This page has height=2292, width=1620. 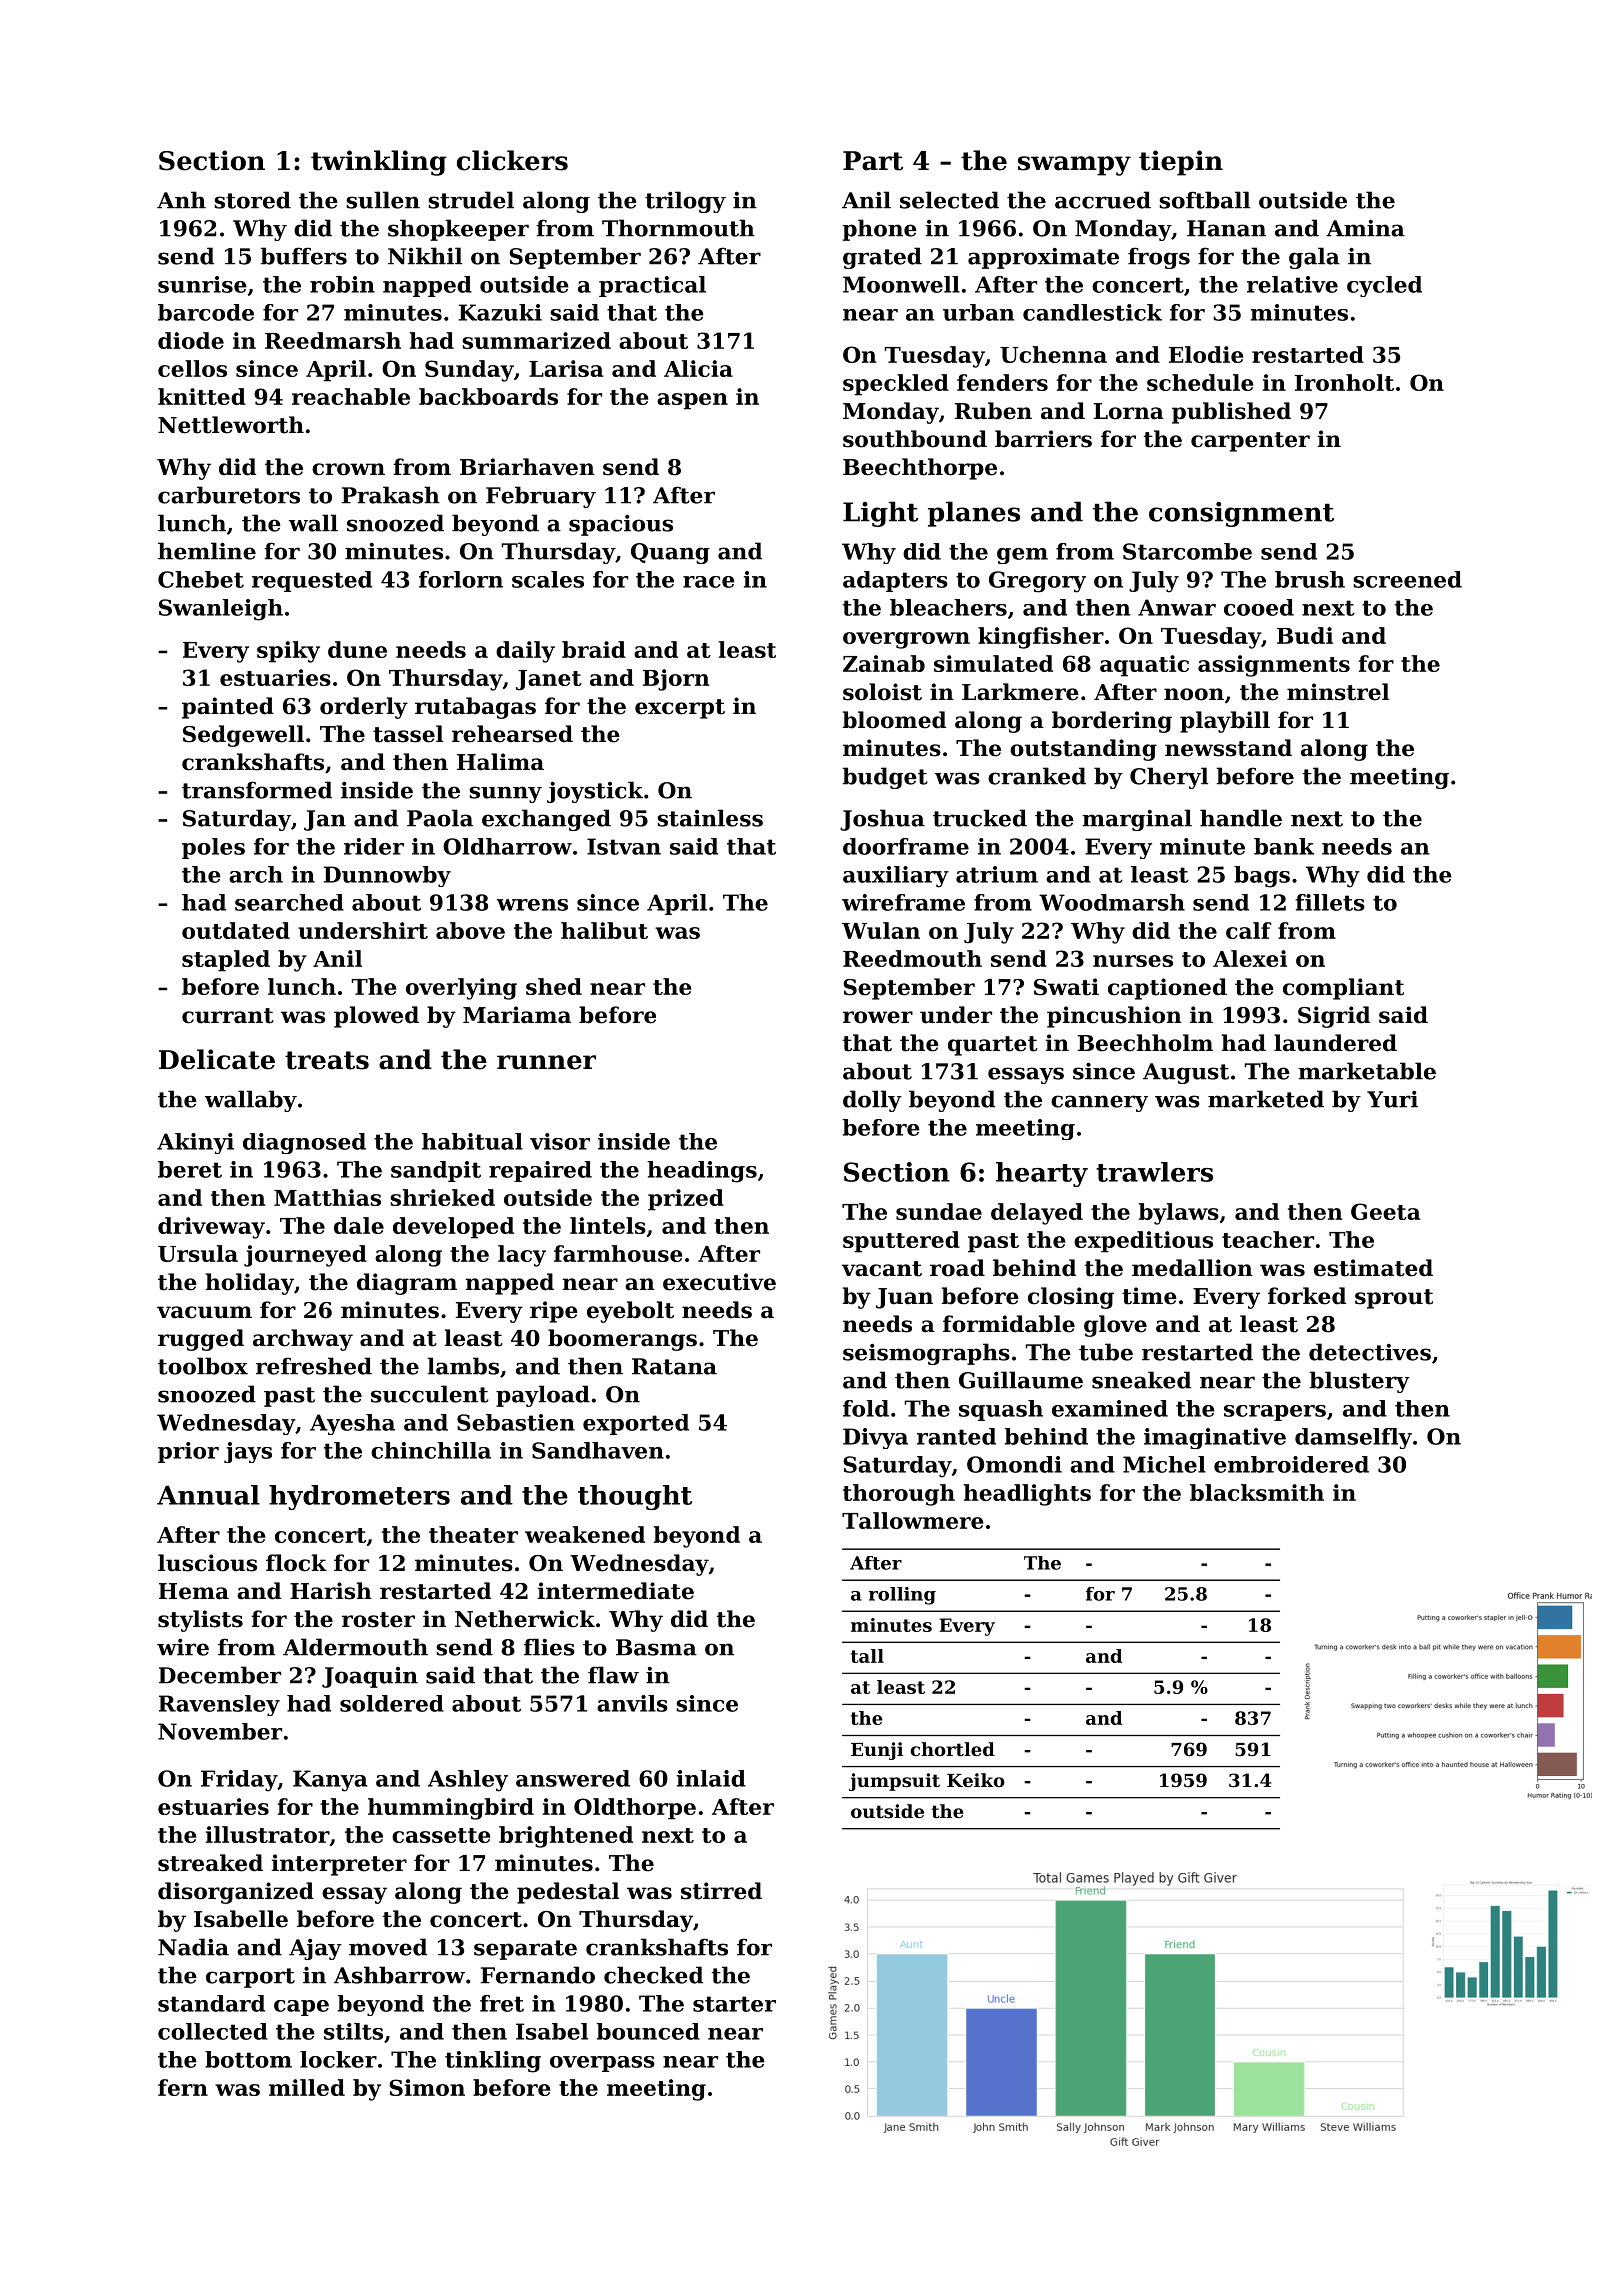 I want to click on intermediate, so click(x=615, y=1591).
